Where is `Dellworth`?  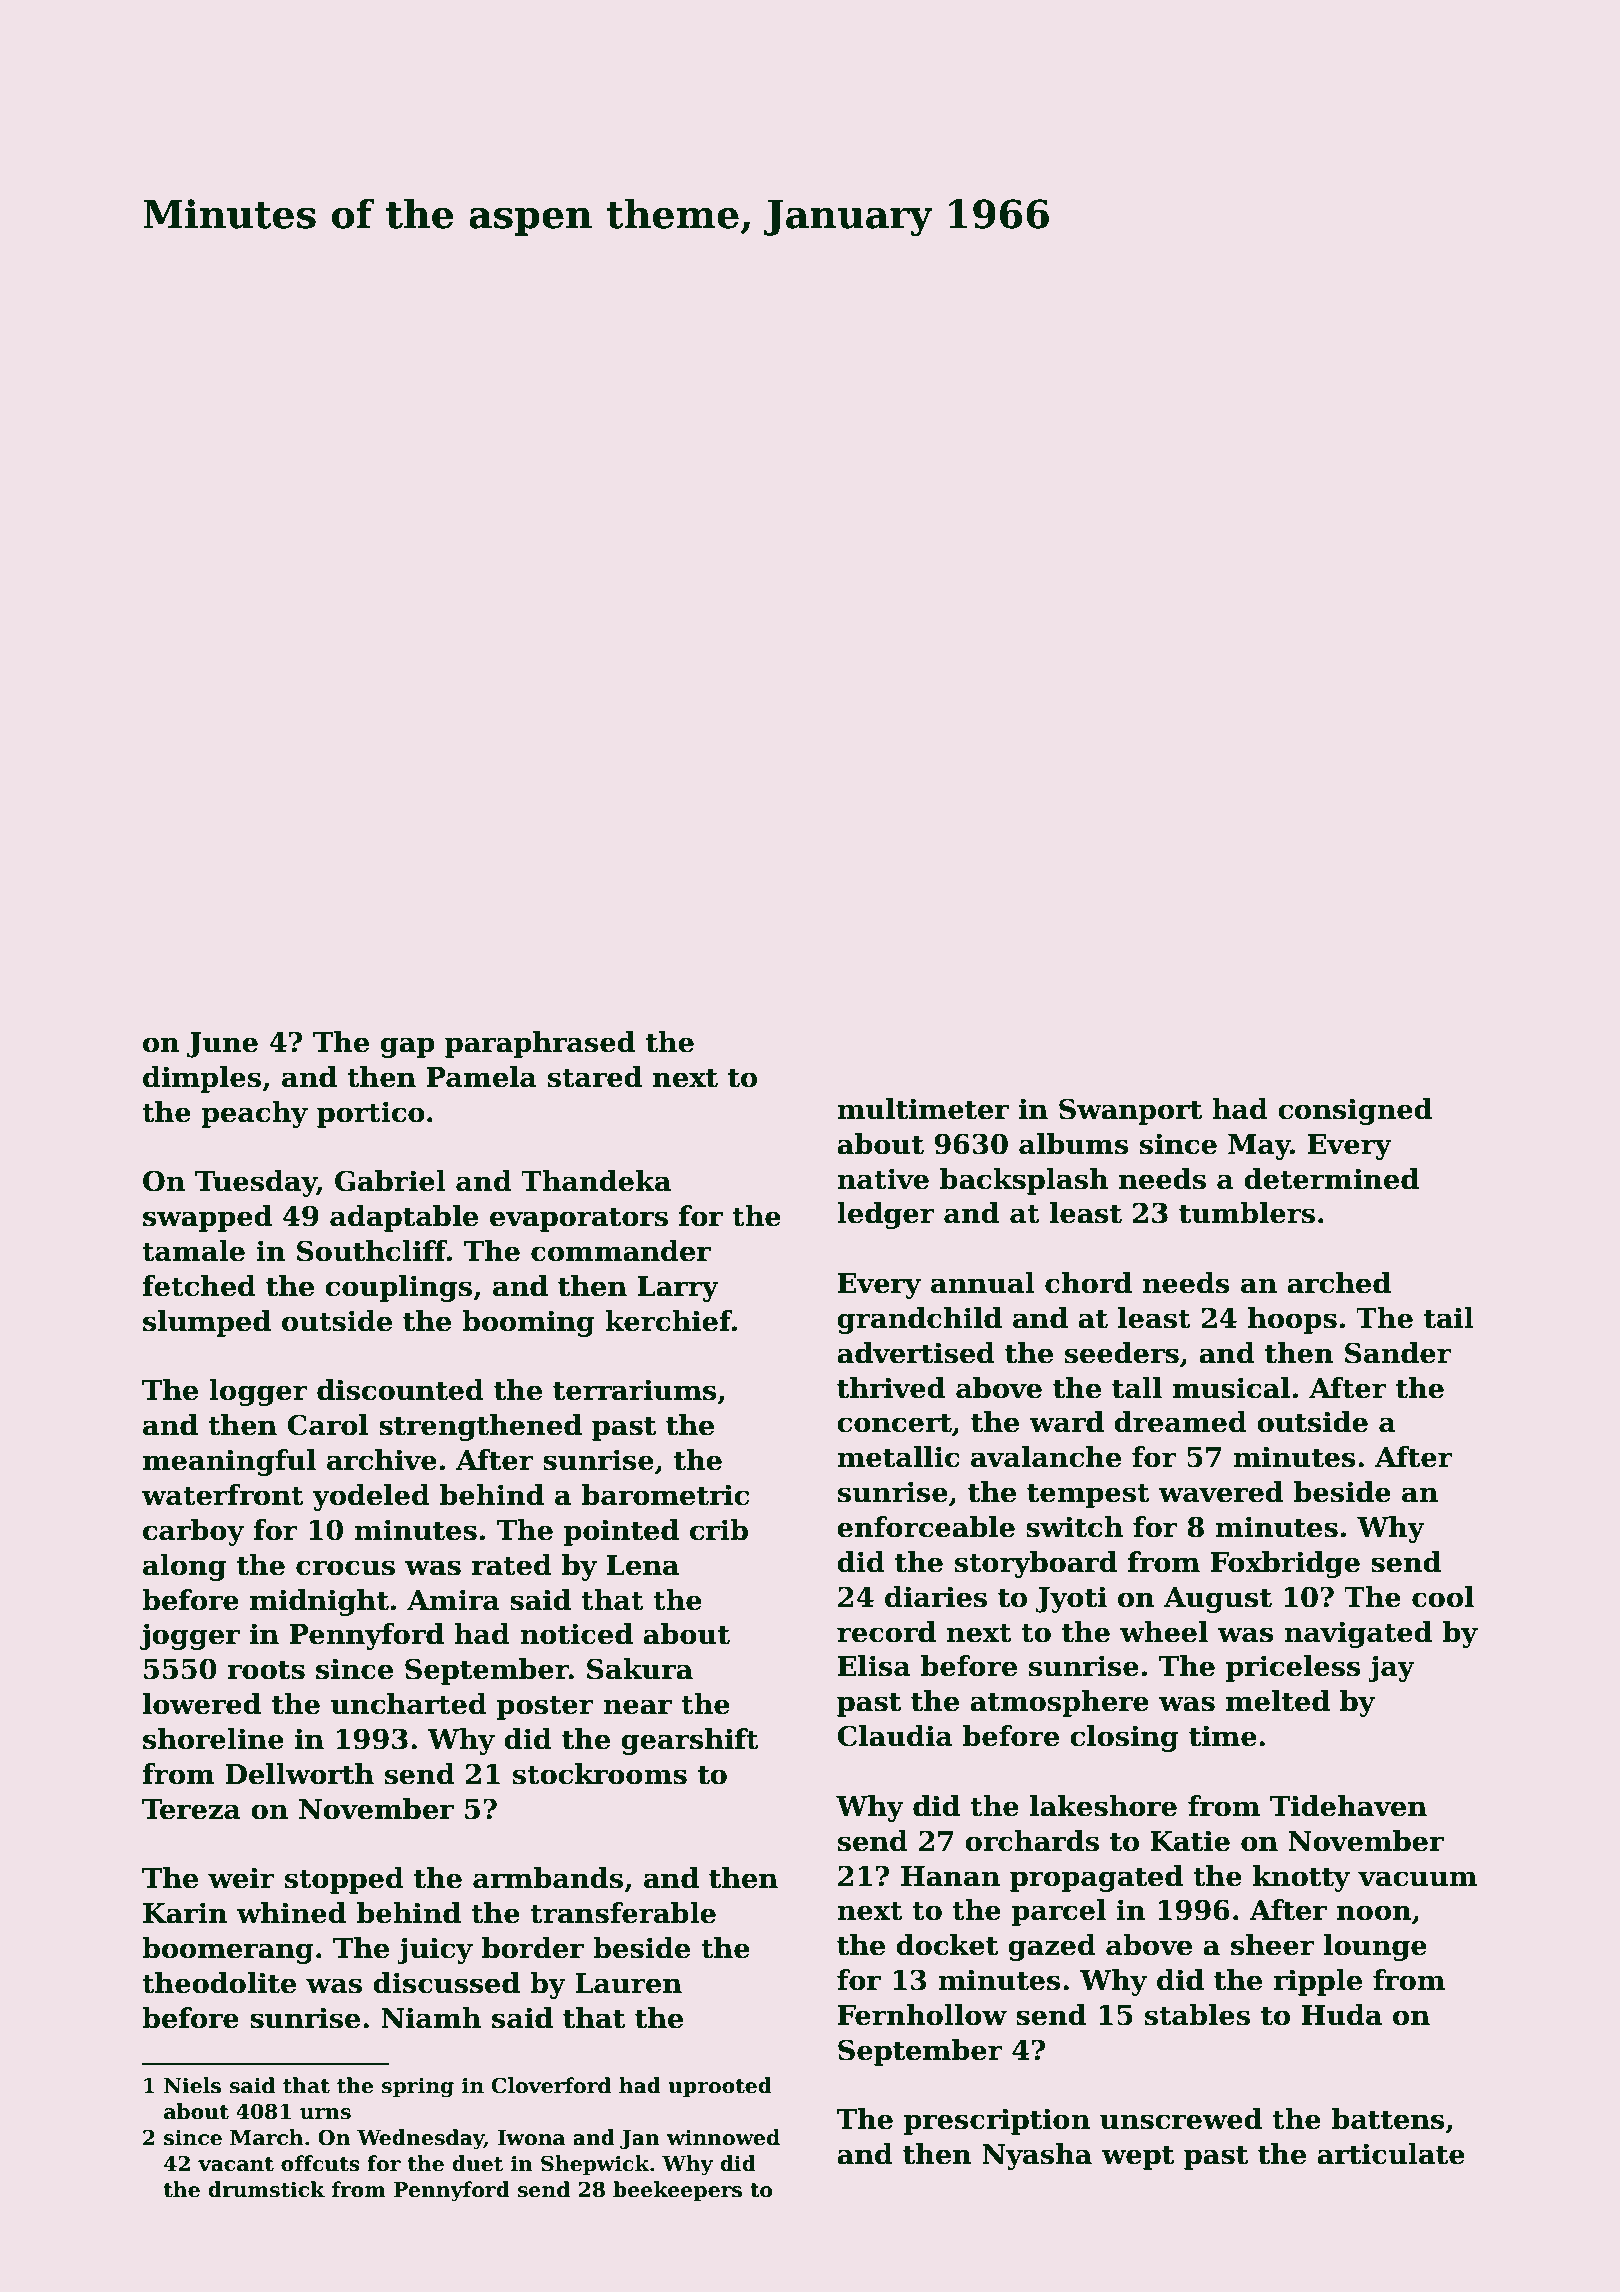
Dellworth is located at coordinates (299, 1774).
